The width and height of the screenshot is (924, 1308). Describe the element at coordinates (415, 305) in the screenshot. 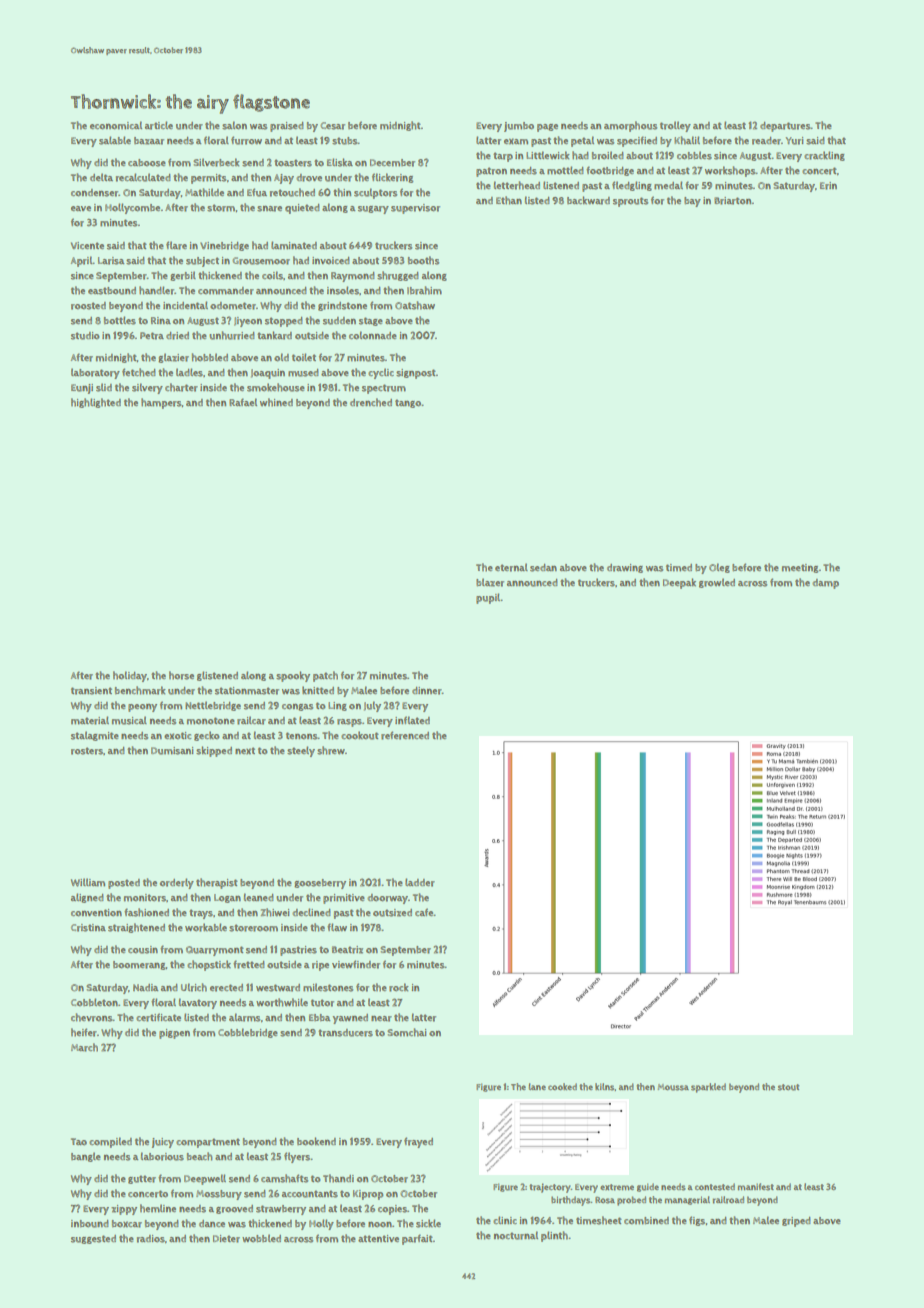

I see `Oatshaw` at that location.
